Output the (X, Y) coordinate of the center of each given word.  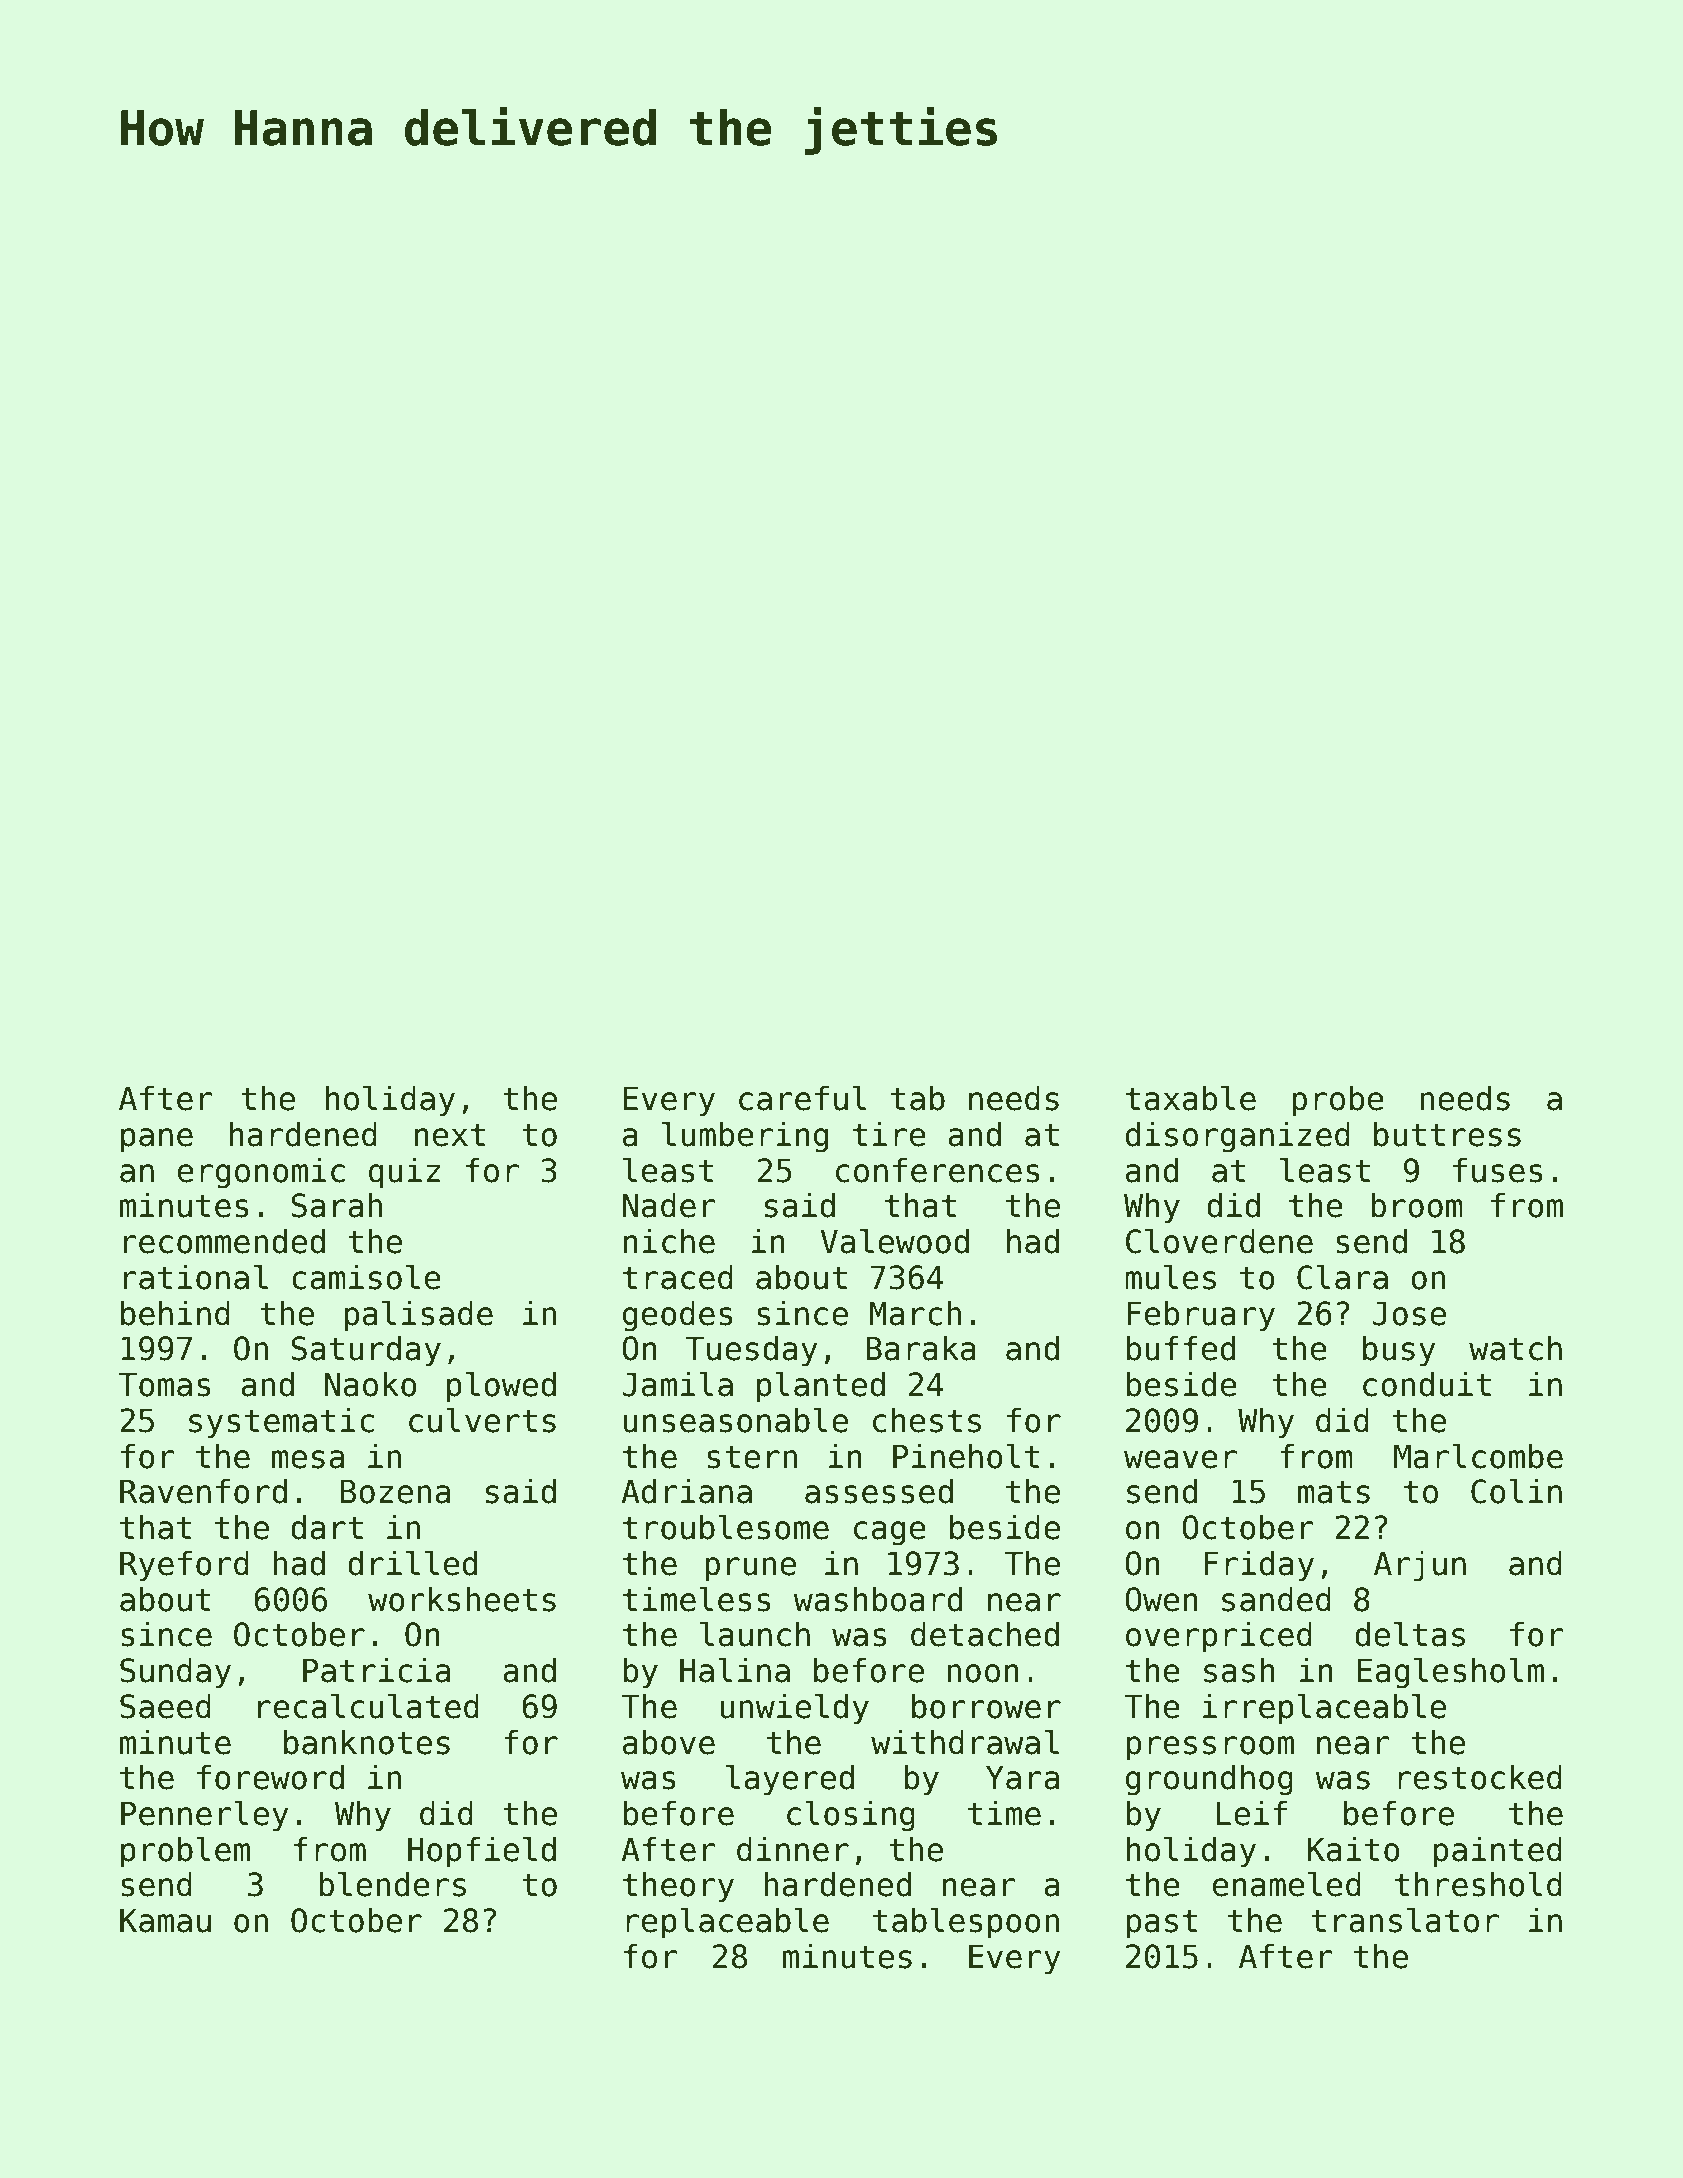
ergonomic (261, 1173)
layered (790, 1780)
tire (889, 1134)
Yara (1022, 1777)
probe (1338, 1101)
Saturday (366, 1351)
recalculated (368, 1706)
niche (669, 1241)
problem (185, 1852)
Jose (1409, 1313)
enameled (1287, 1884)
